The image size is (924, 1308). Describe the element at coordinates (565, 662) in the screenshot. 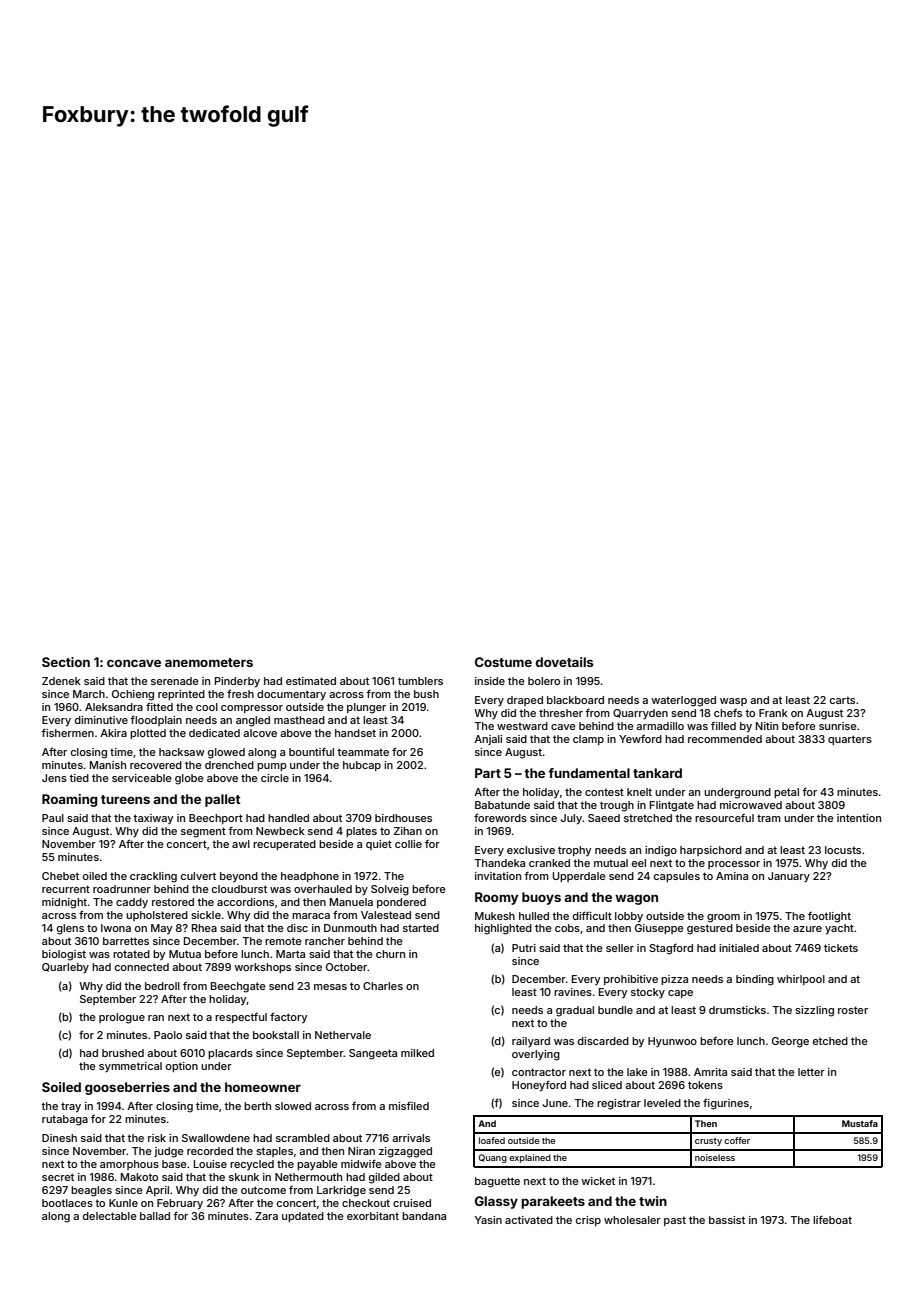

I see `dovetails` at that location.
